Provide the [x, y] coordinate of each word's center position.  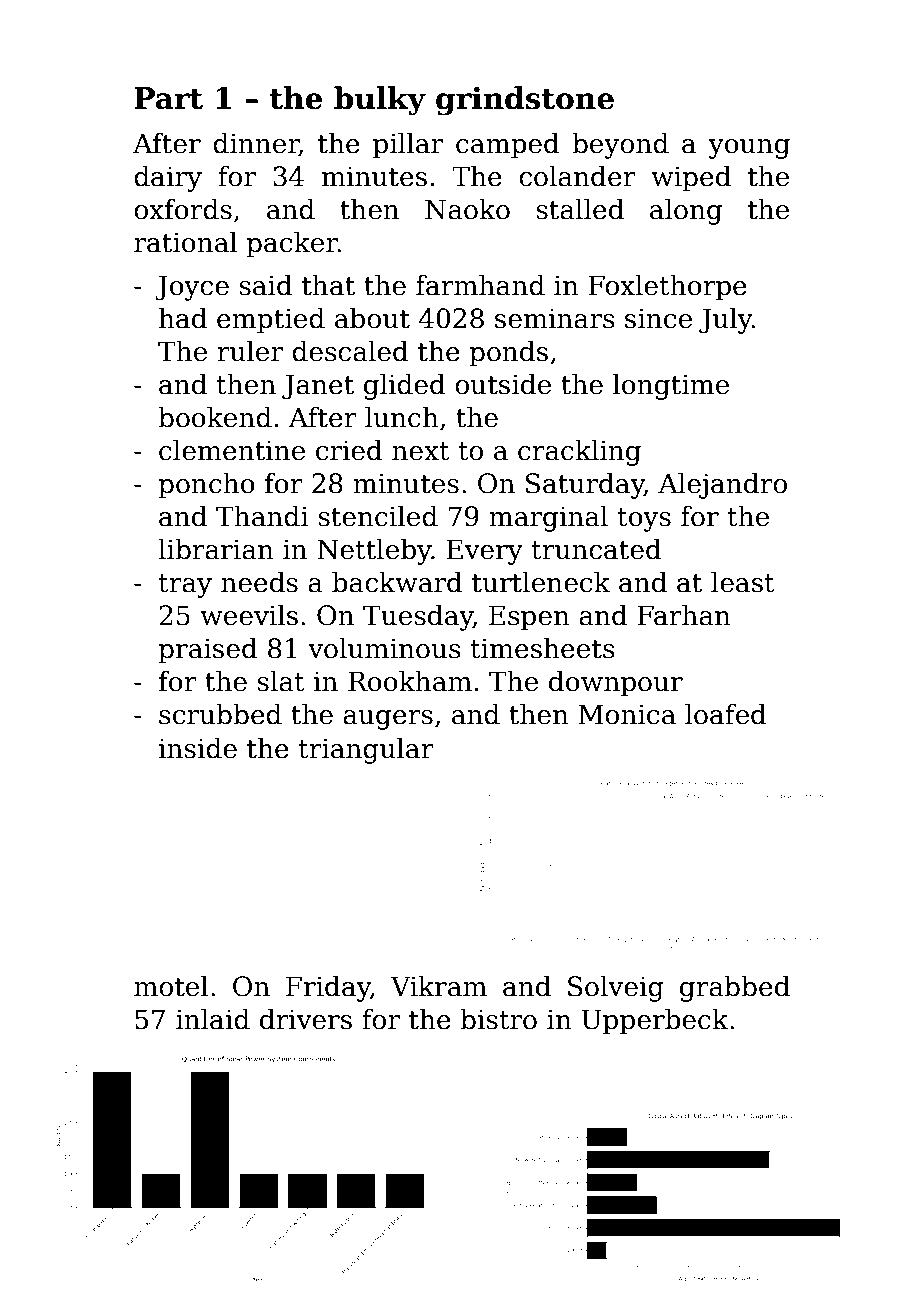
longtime [671, 386]
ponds [508, 353]
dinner [256, 144]
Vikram [438, 986]
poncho [206, 485]
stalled [580, 209]
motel [171, 986]
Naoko [467, 209]
